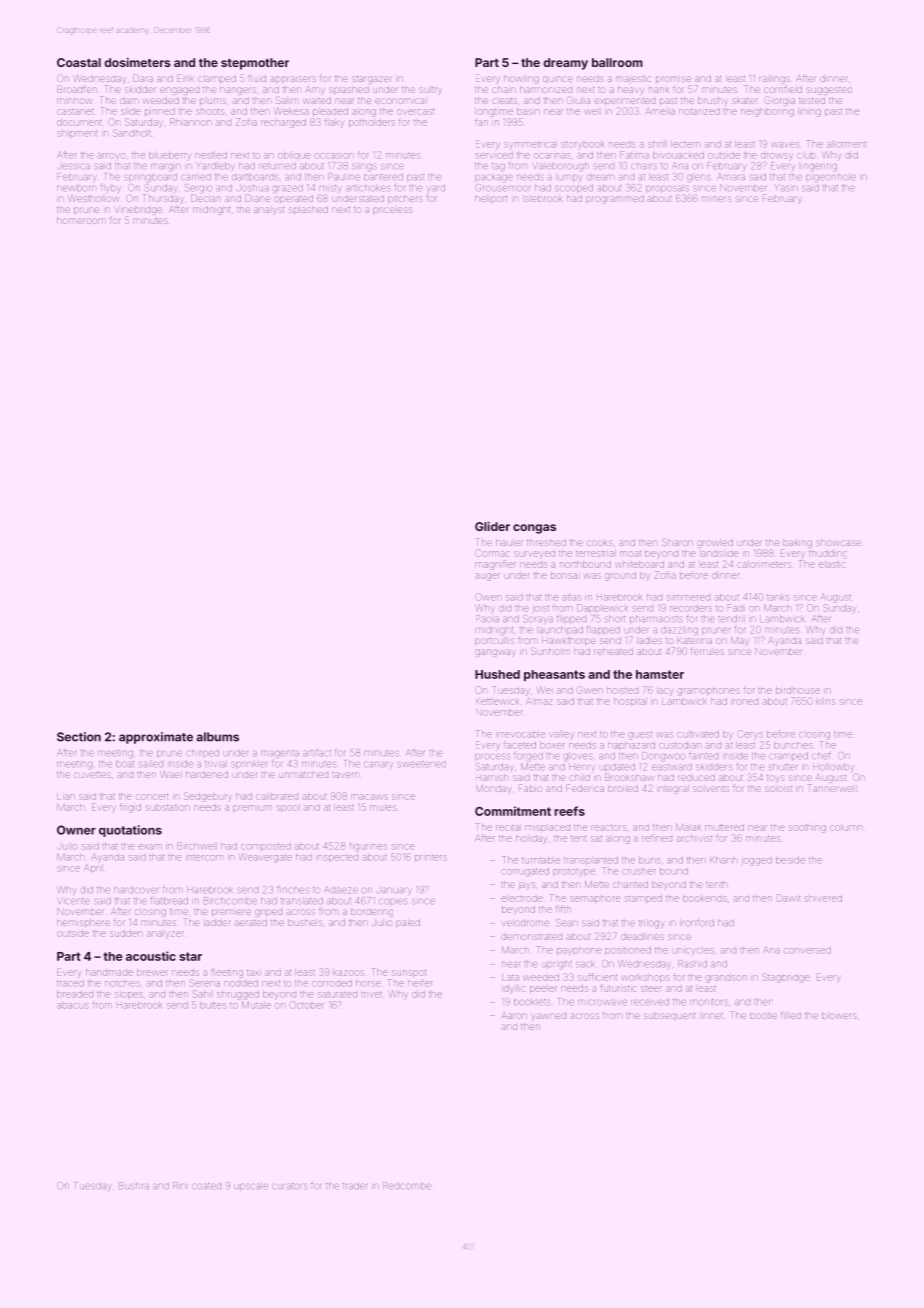 This document has height=1308, width=924. I want to click on overcast, so click(415, 112).
